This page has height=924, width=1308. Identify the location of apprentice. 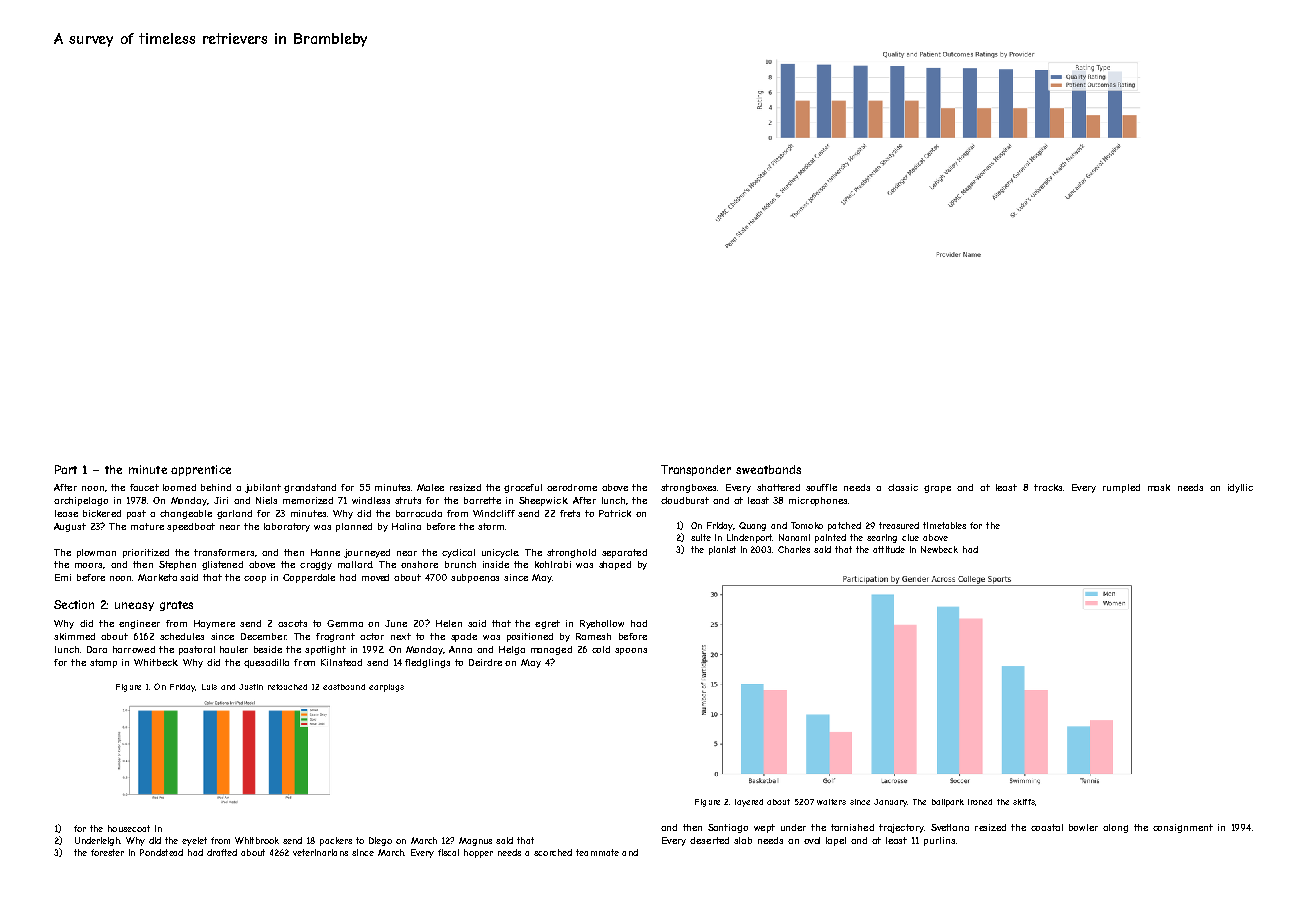
(201, 470).
